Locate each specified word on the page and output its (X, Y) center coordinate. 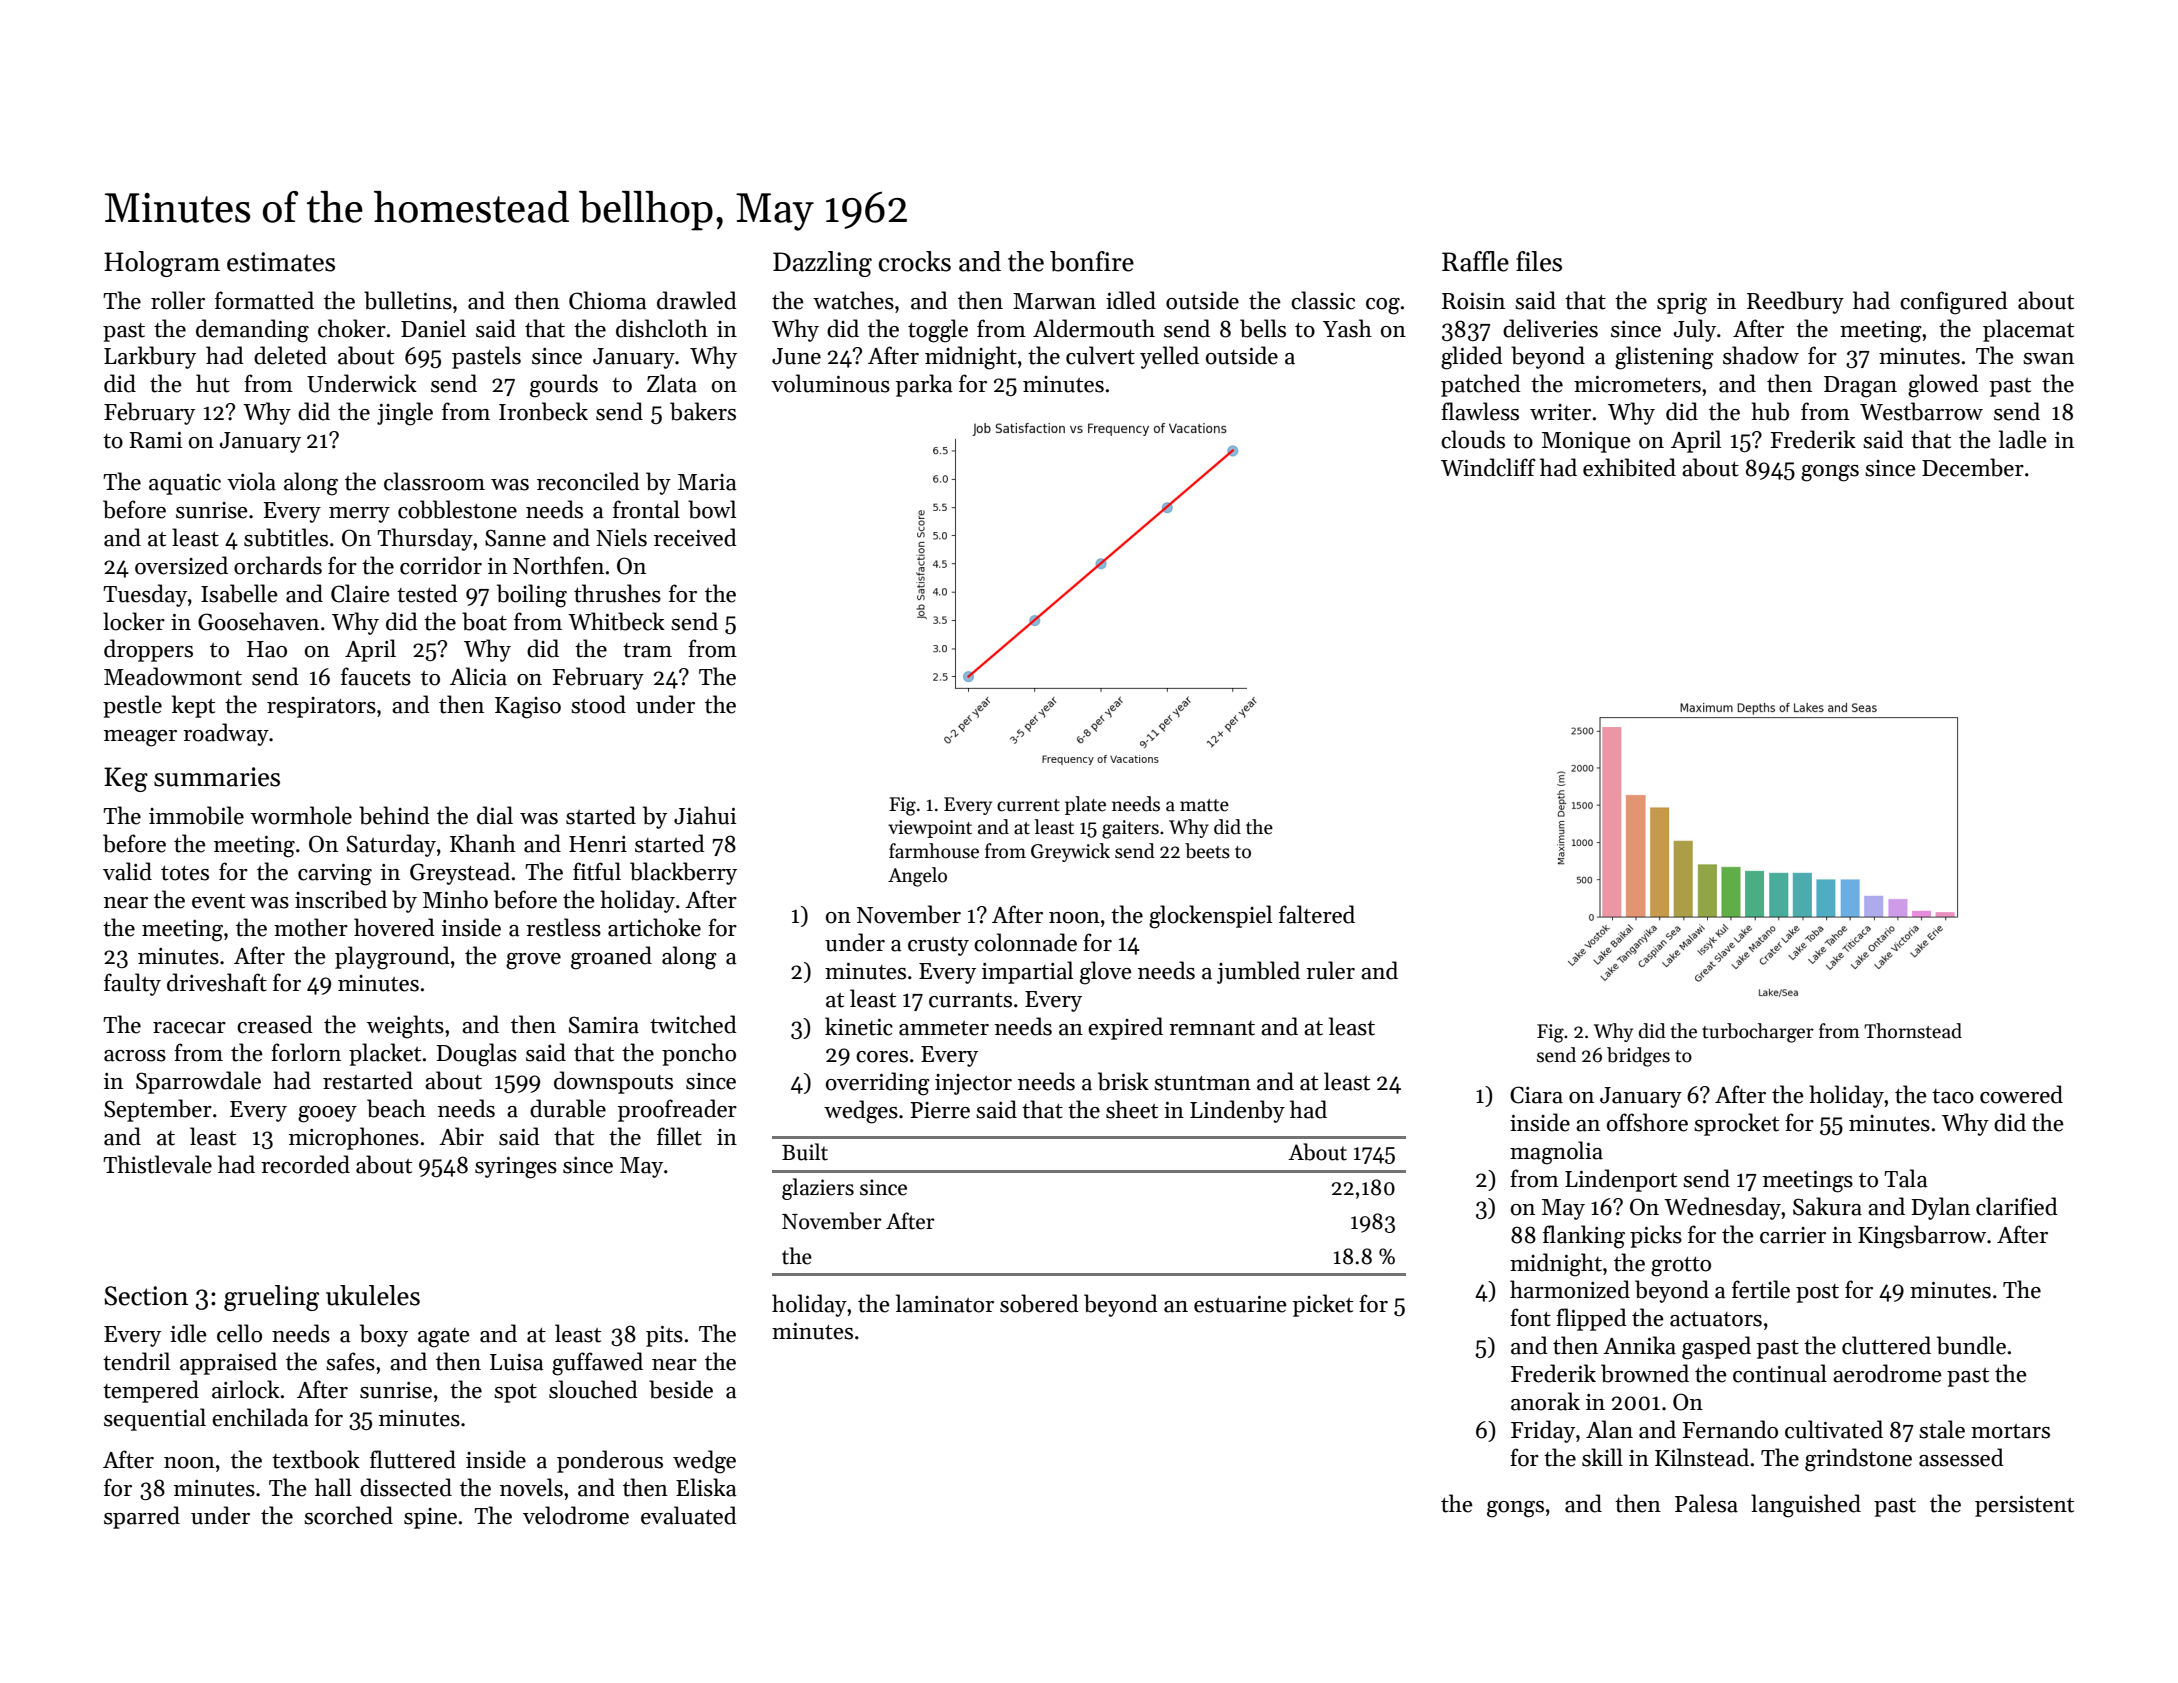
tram (647, 650)
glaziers (818, 1189)
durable (568, 1108)
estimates (281, 262)
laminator (945, 1303)
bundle (1971, 1345)
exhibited (1629, 467)
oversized (181, 565)
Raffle (1475, 261)
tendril (136, 1361)
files (1539, 261)
